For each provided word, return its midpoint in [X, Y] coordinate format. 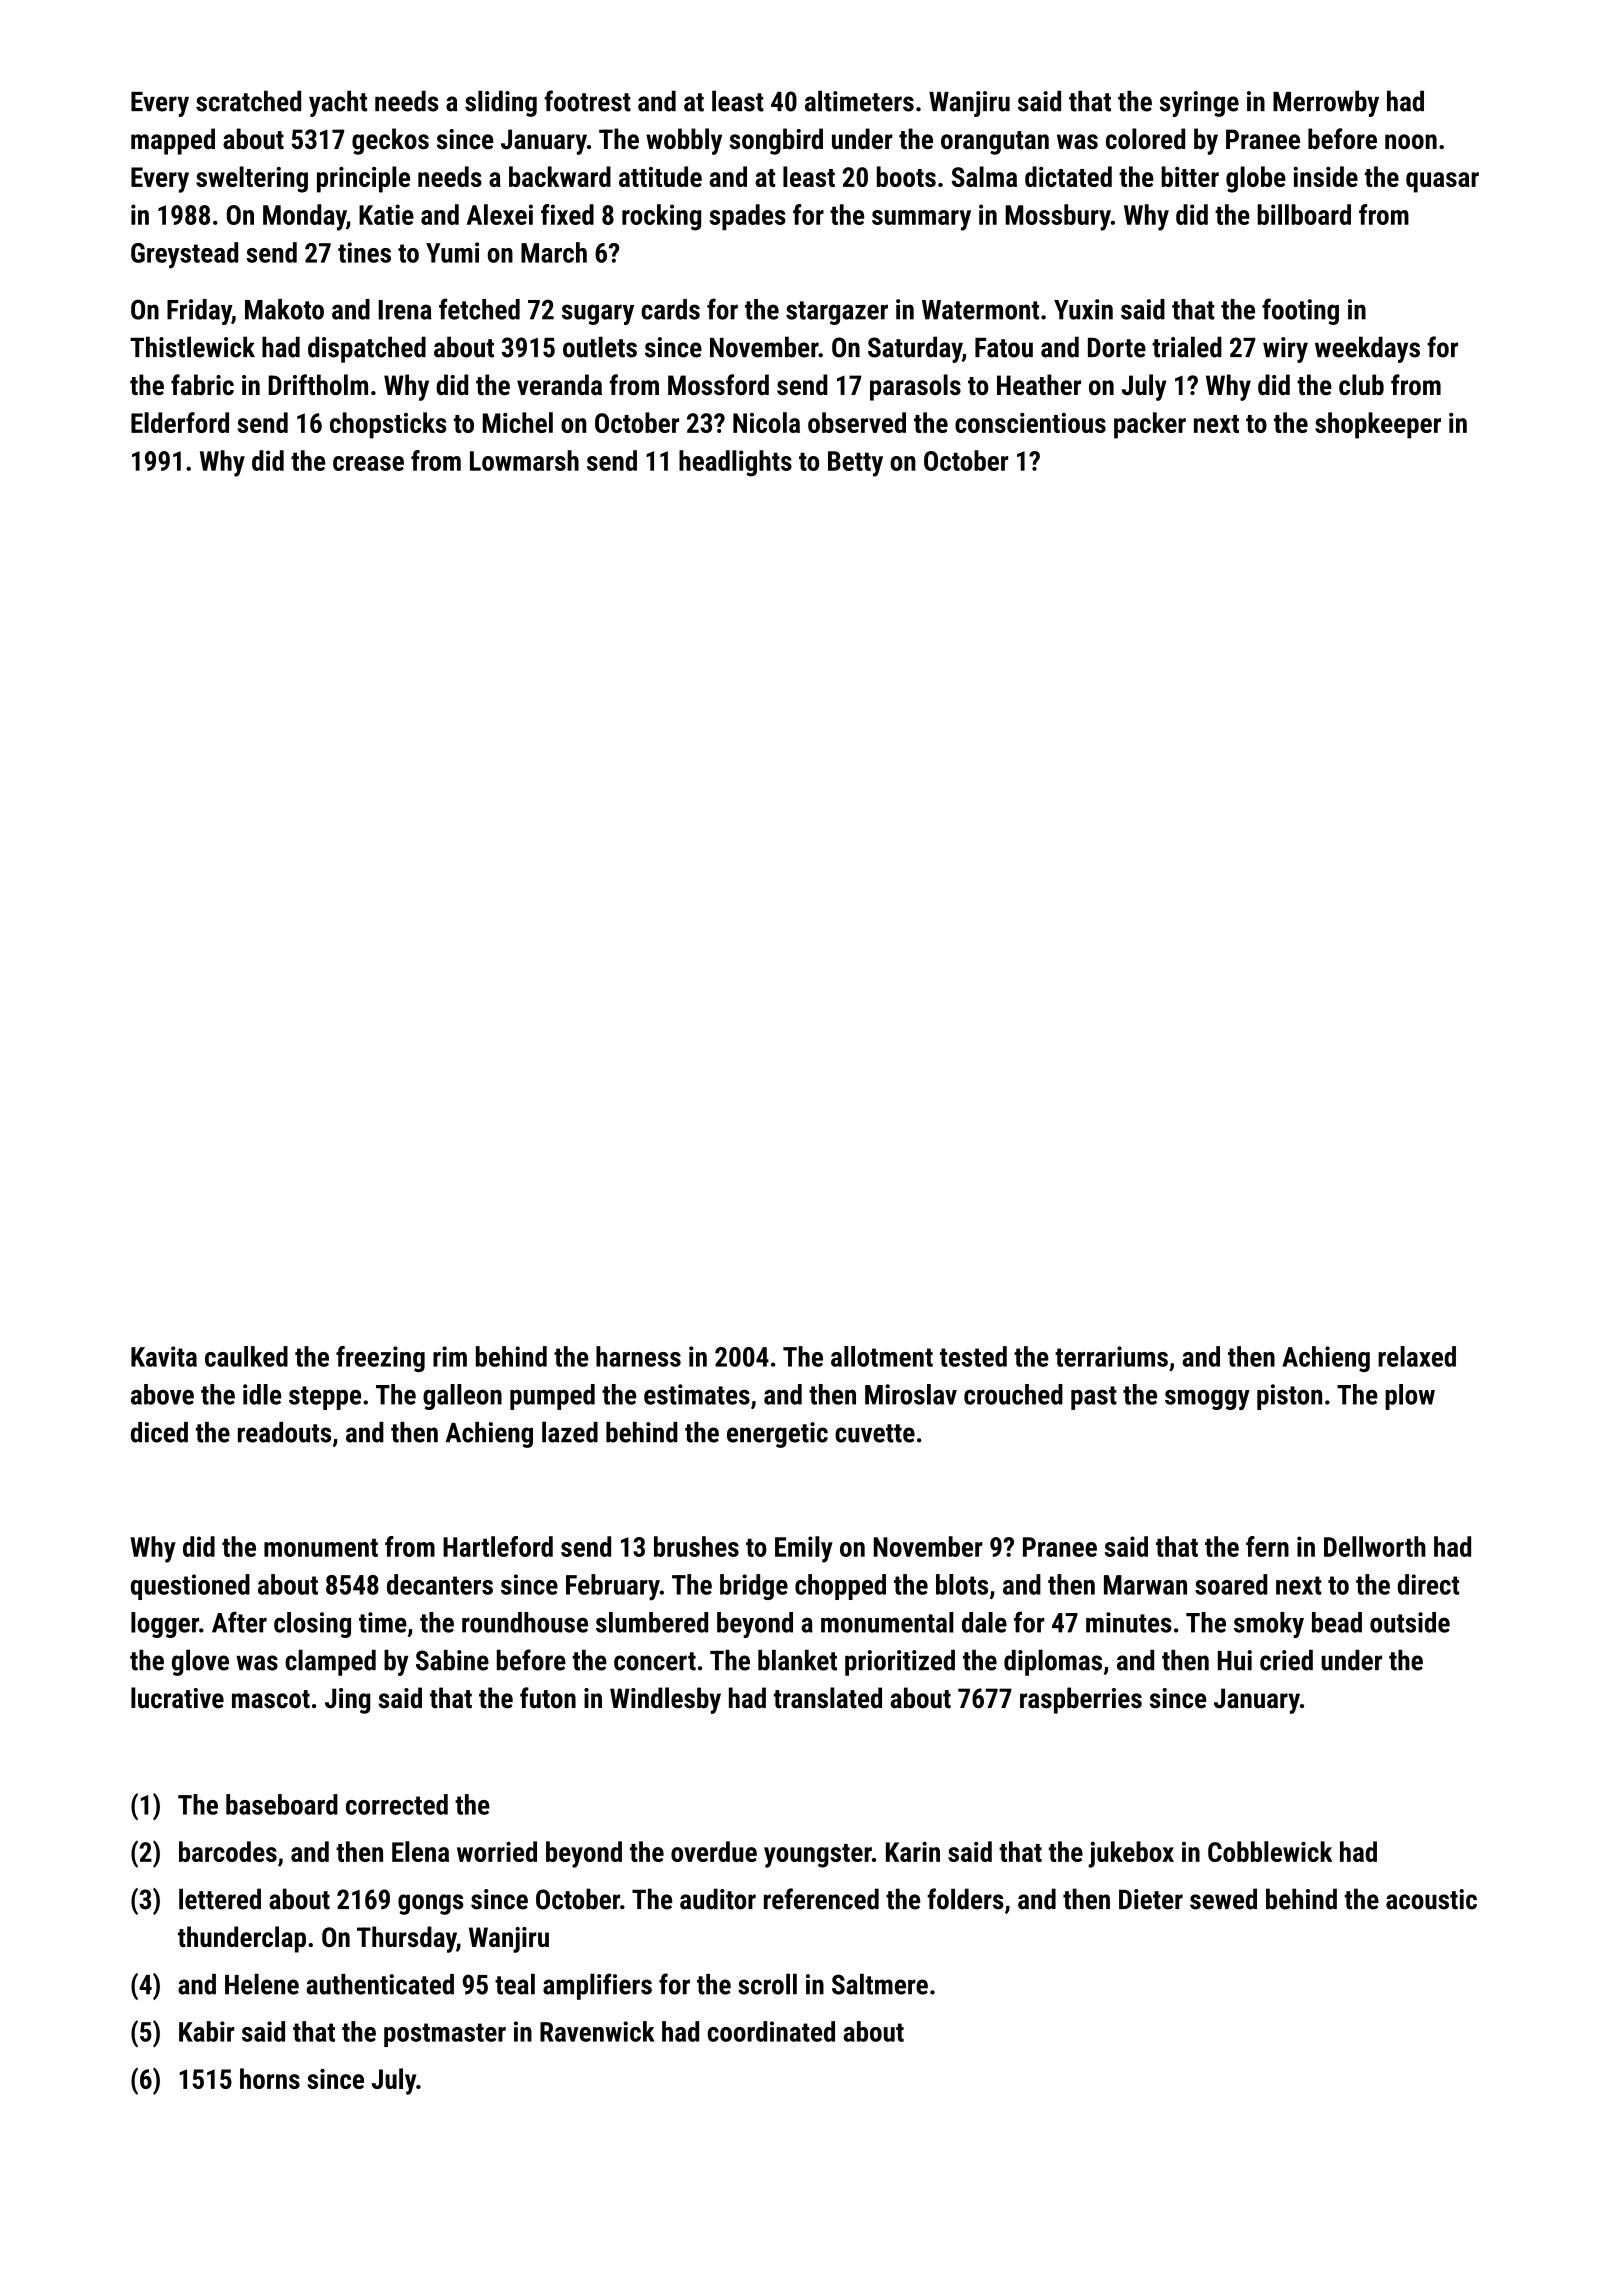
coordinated [771, 2031]
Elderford [180, 422]
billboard [1304, 214]
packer [1150, 425]
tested [973, 1356]
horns [270, 2078]
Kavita [164, 1356]
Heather [1039, 385]
